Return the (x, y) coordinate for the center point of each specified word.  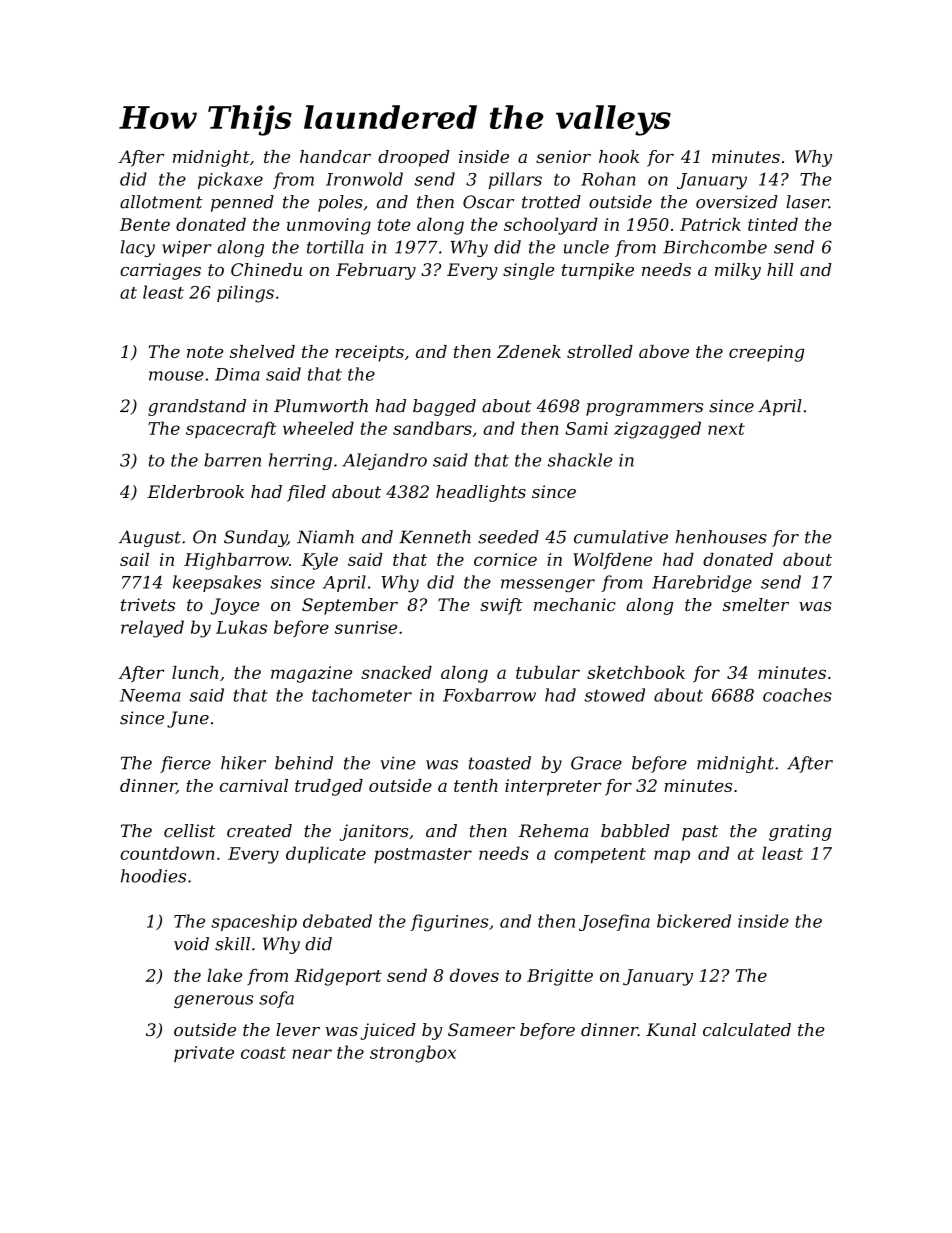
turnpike (598, 271)
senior (563, 156)
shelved (262, 351)
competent (600, 856)
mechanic (575, 604)
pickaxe (230, 180)
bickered (694, 921)
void (191, 944)
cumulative (621, 537)
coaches (797, 695)
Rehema (553, 831)
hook (619, 156)
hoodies (153, 876)
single (528, 271)
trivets (148, 604)
